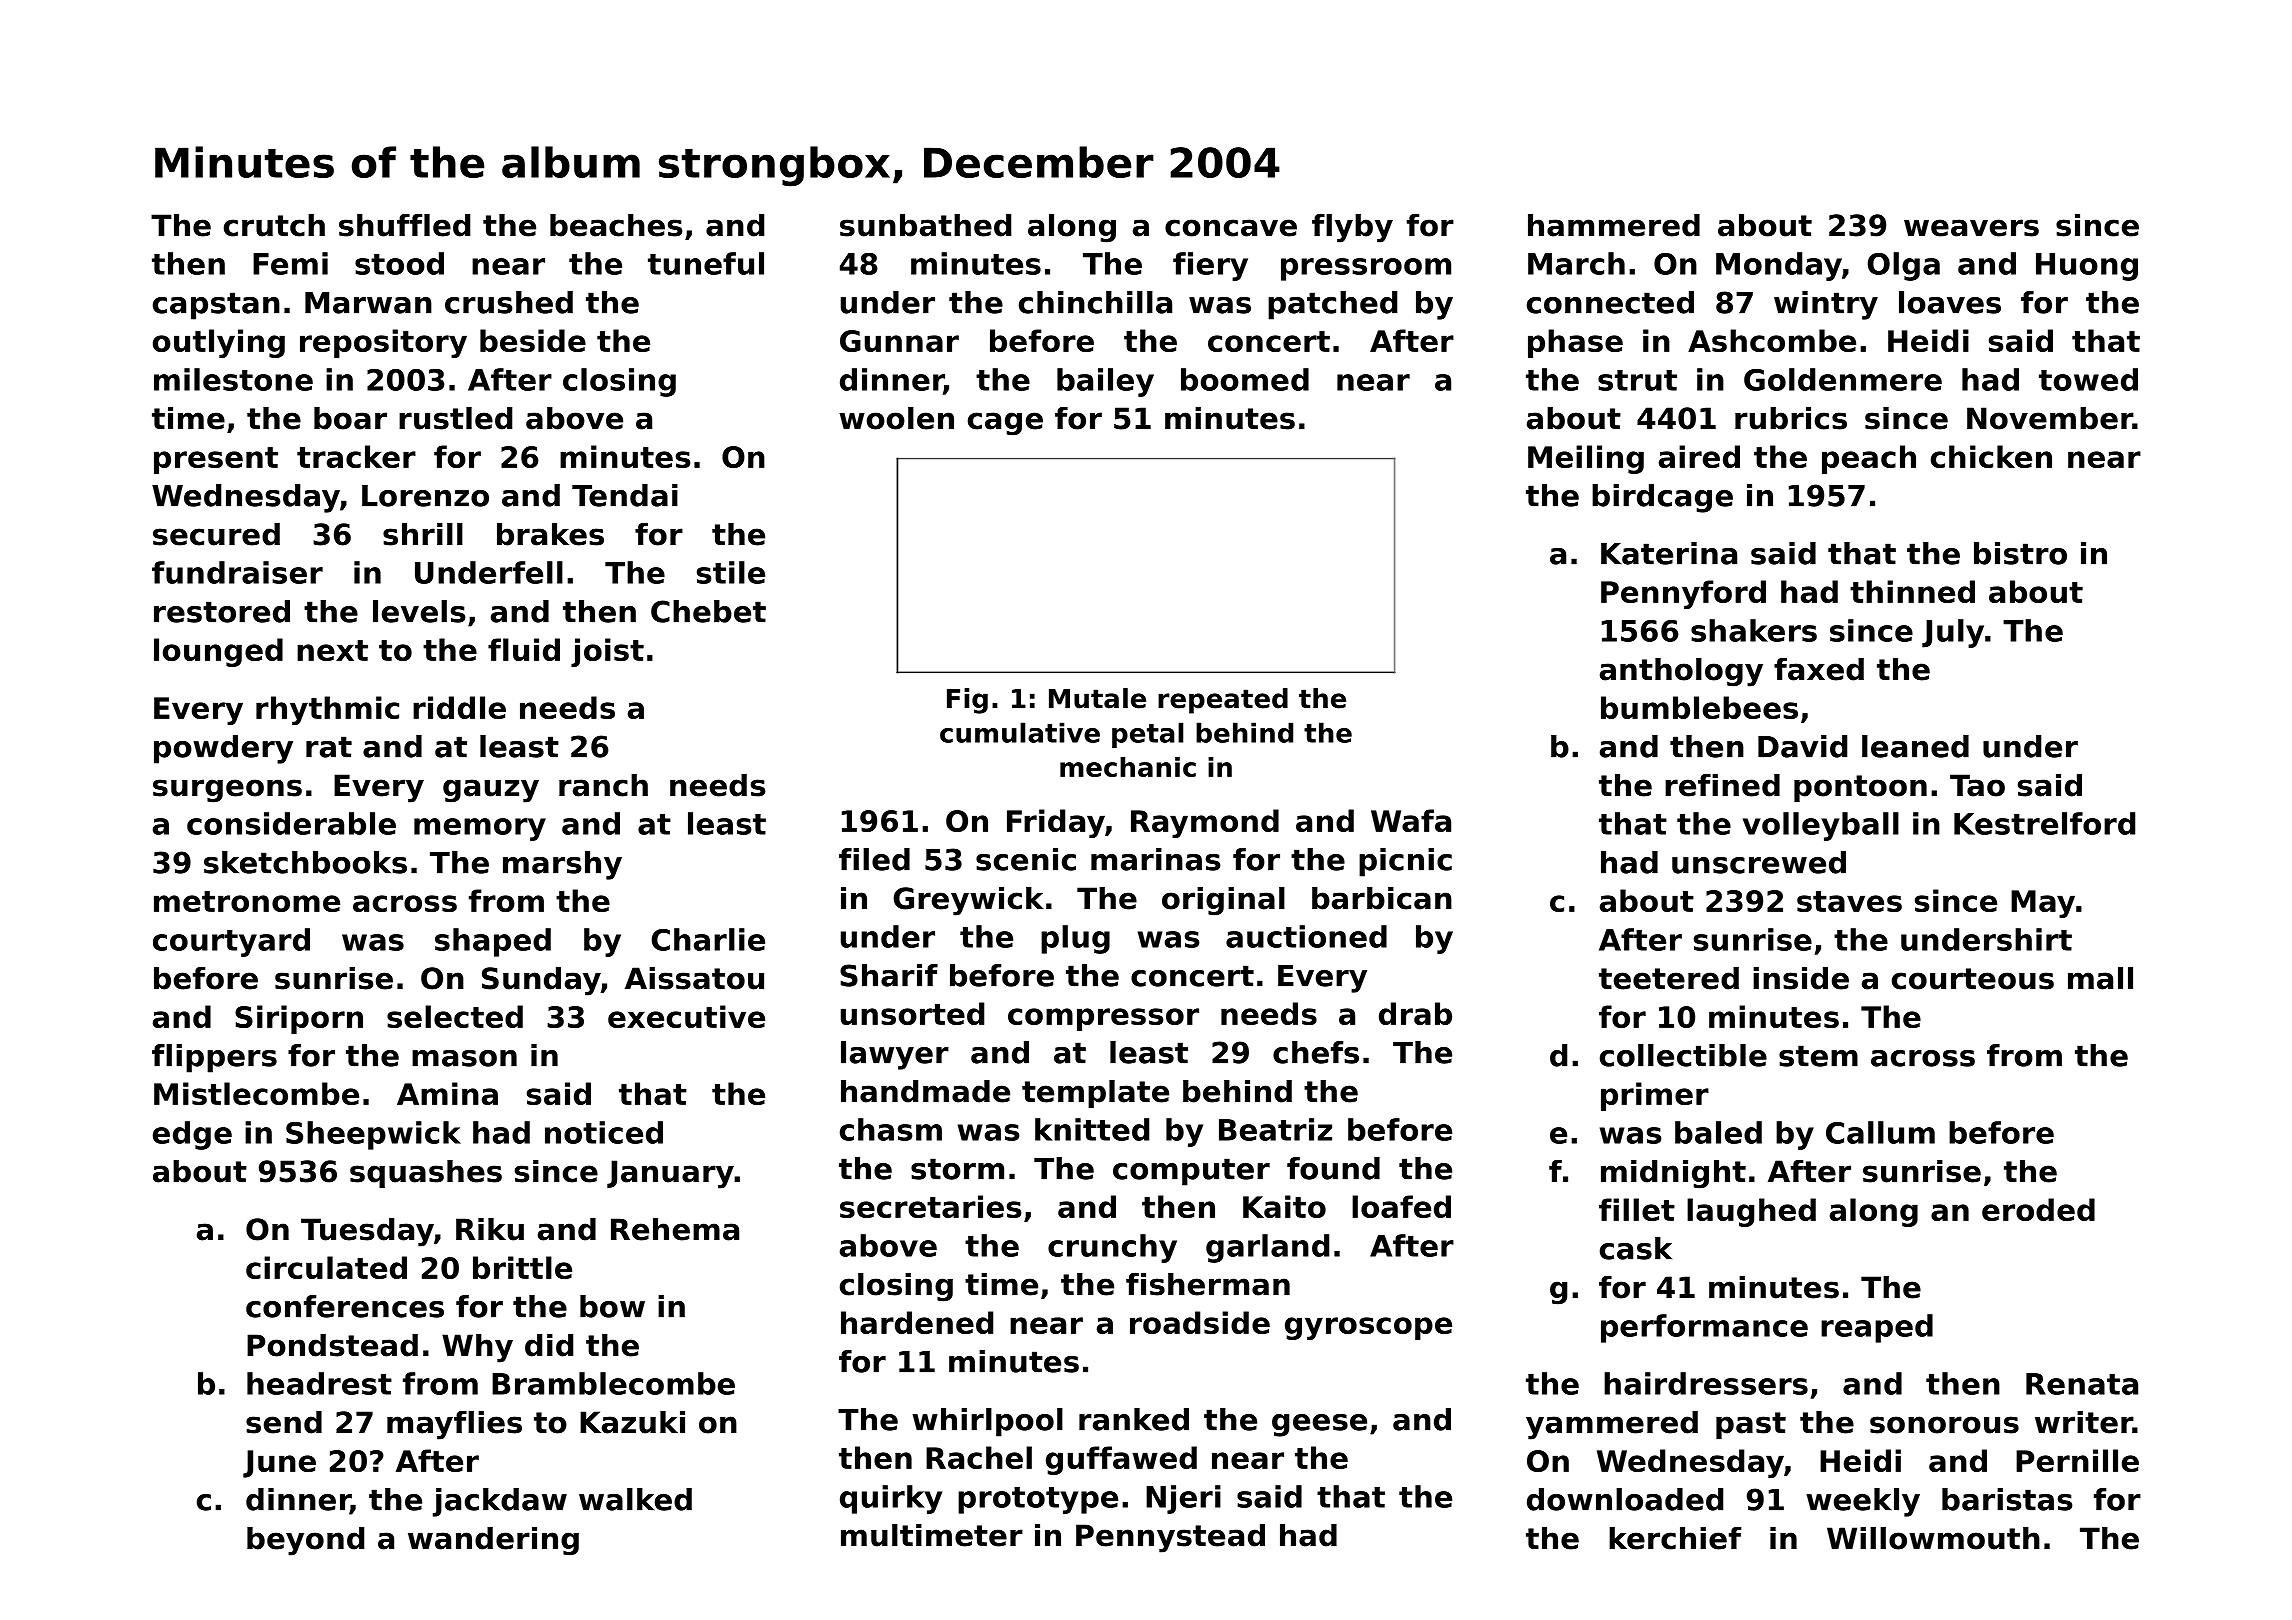 The width and height of the page is (2292, 1620). Describe the element at coordinates (1095, 302) in the page. I see `chinchilla` at that location.
